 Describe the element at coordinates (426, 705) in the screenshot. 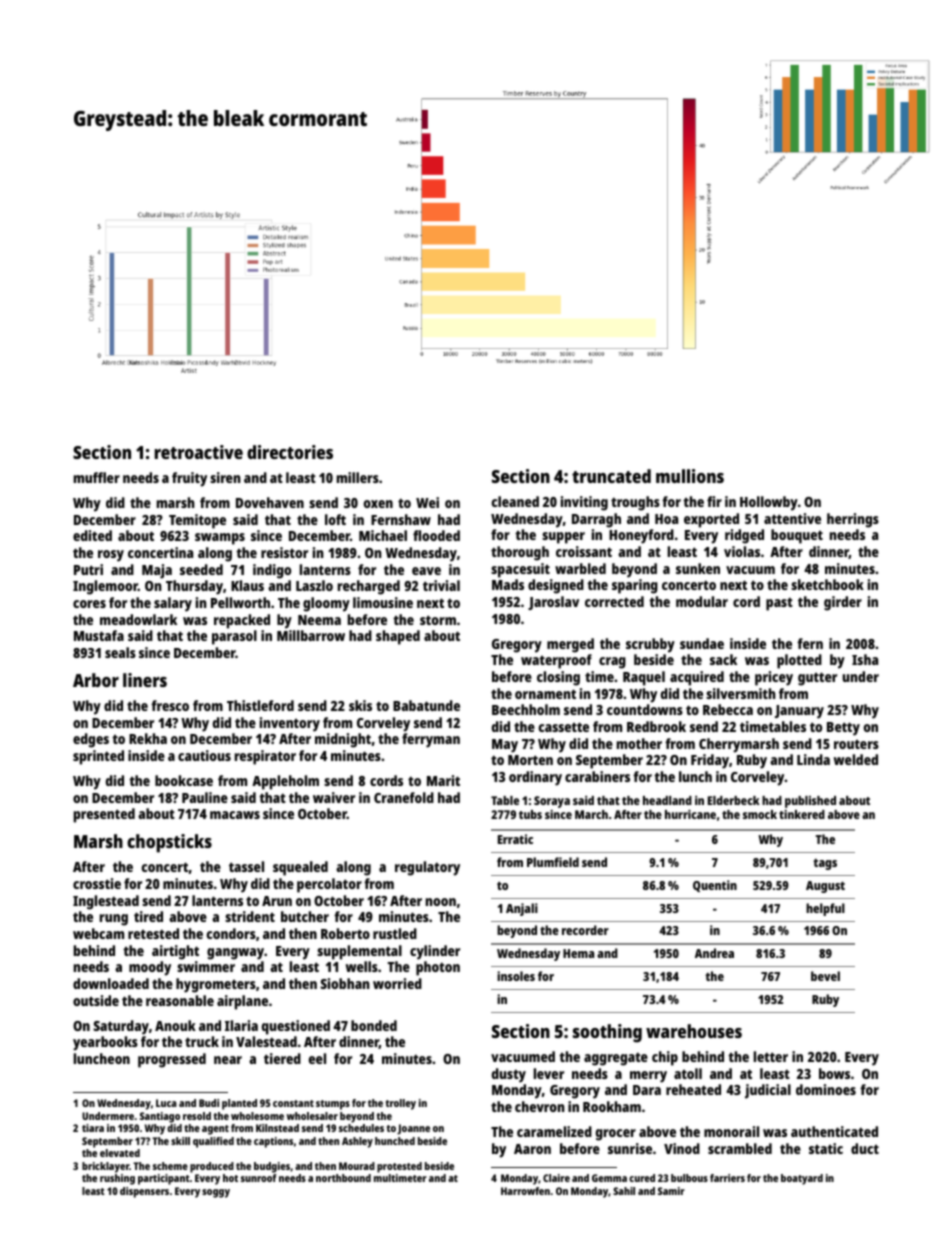

I see `Babatunde` at that location.
